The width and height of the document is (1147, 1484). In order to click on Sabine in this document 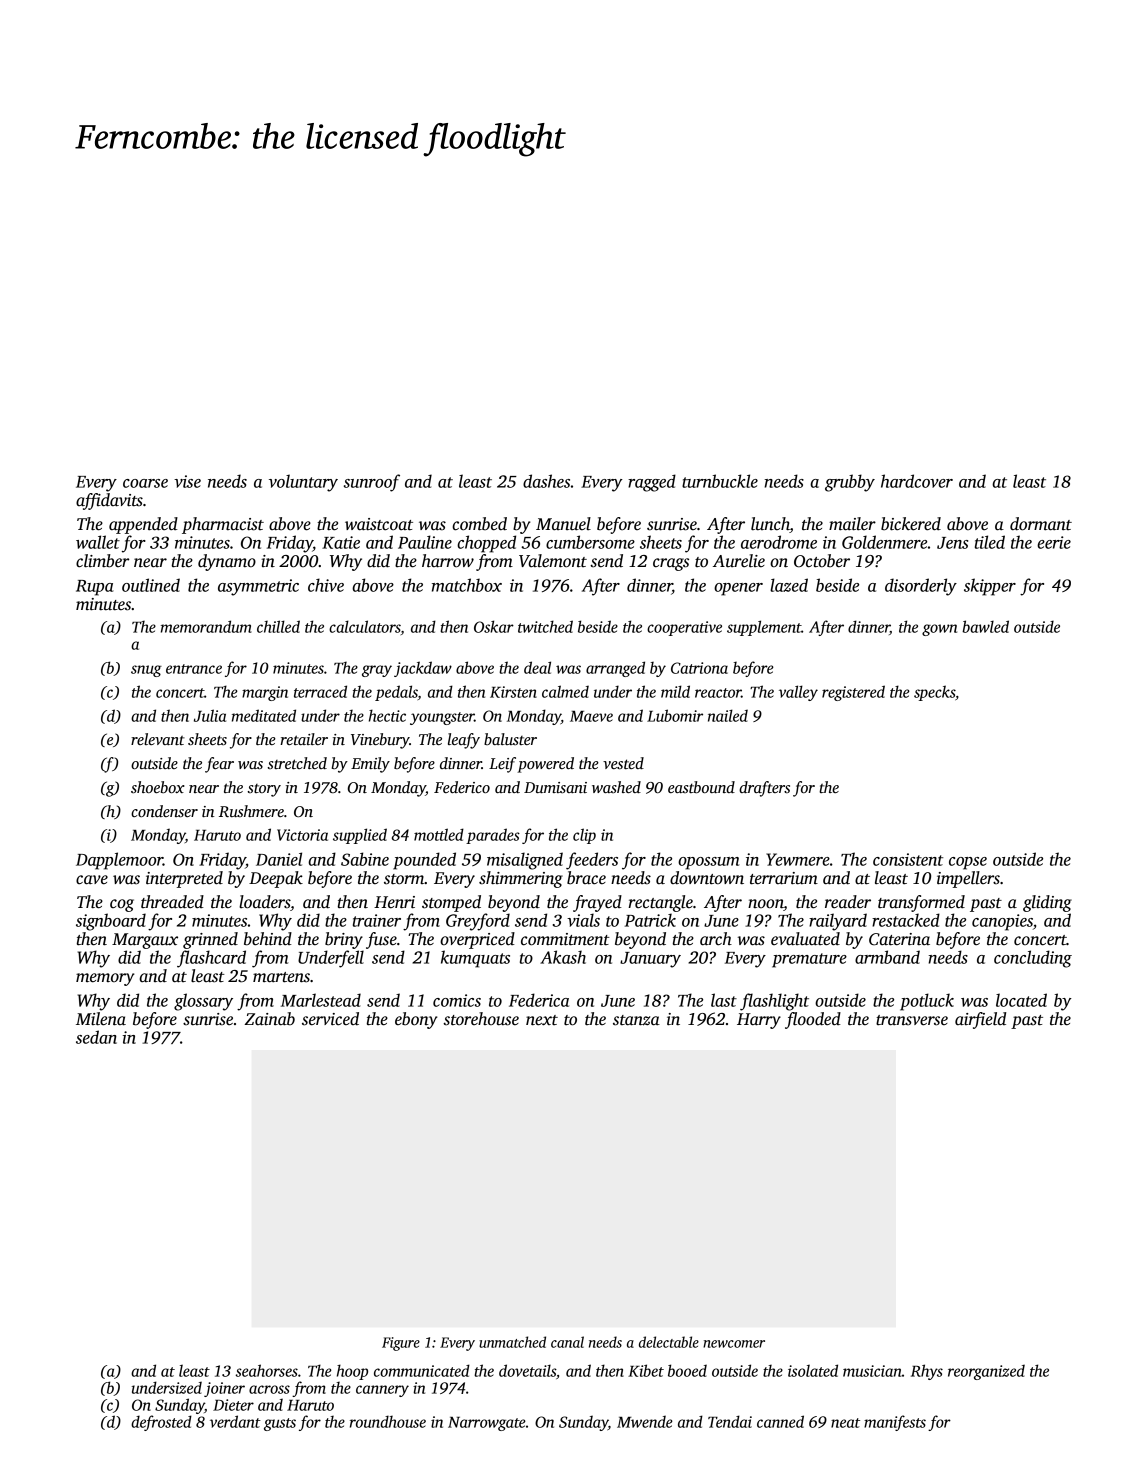, I will do `click(365, 859)`.
